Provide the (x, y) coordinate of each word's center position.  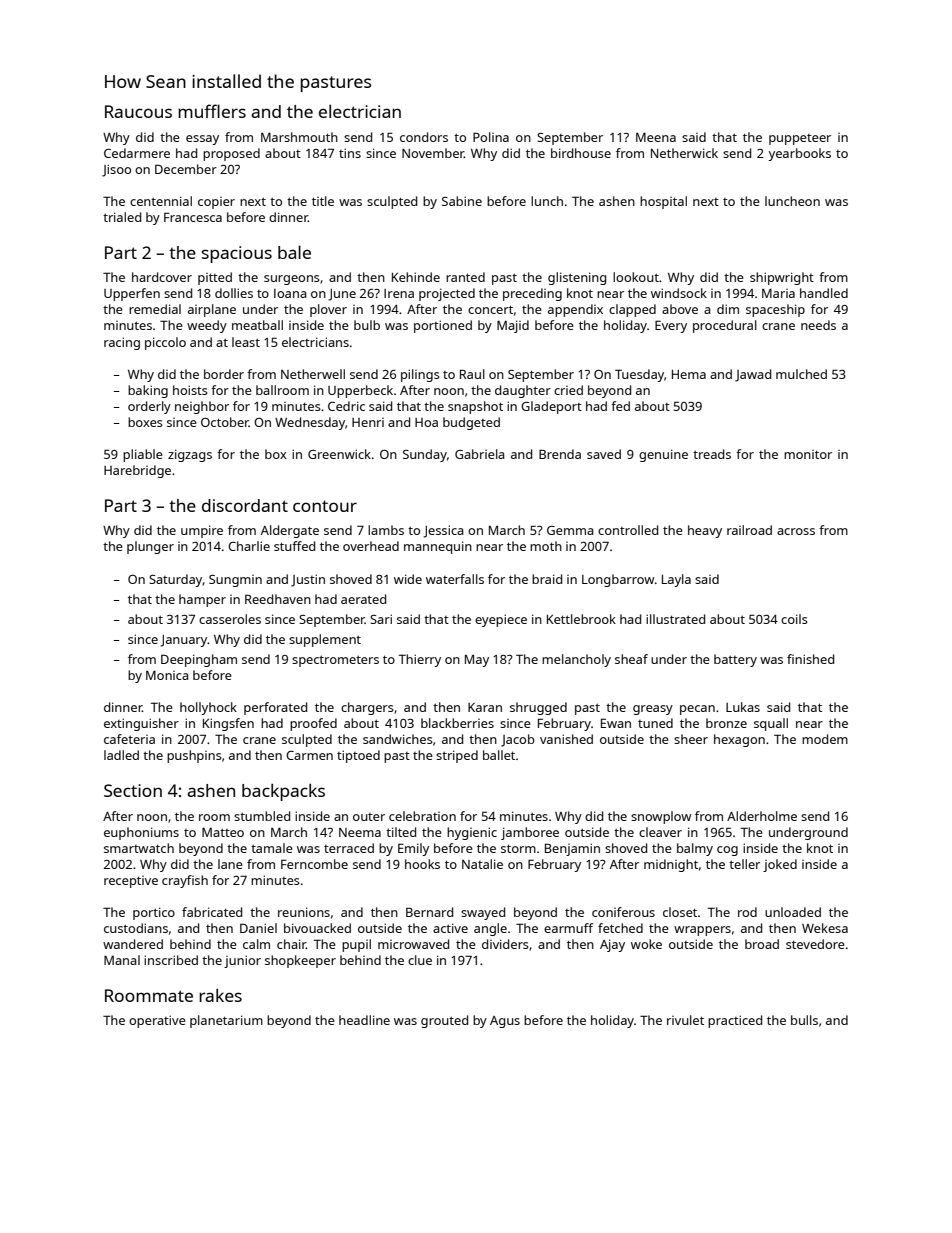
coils (794, 619)
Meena (656, 137)
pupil (356, 945)
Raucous (138, 111)
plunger (150, 547)
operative (157, 1021)
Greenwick (339, 454)
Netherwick (684, 153)
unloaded (793, 912)
